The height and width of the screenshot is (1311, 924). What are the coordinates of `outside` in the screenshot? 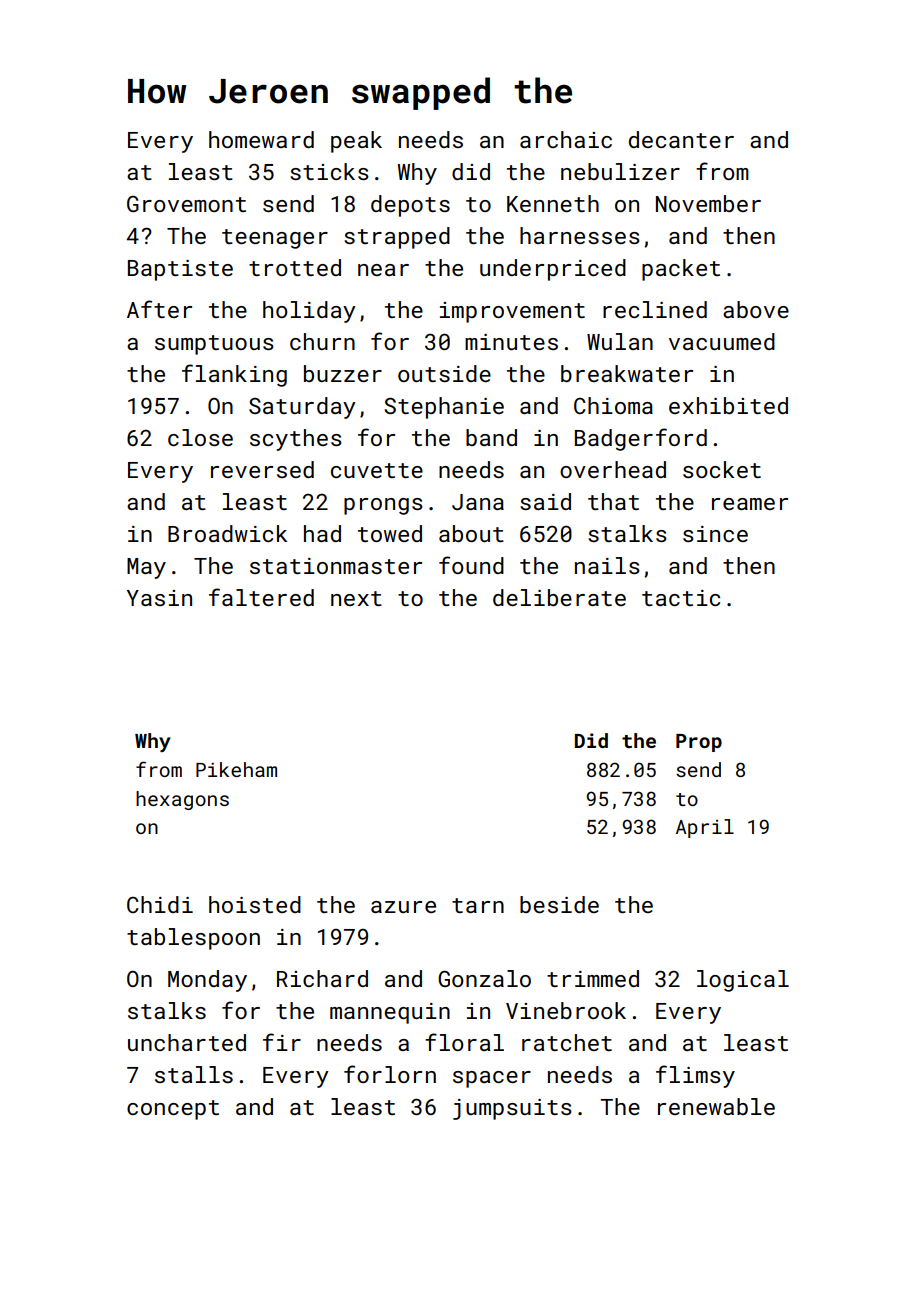 It's located at (444, 373).
